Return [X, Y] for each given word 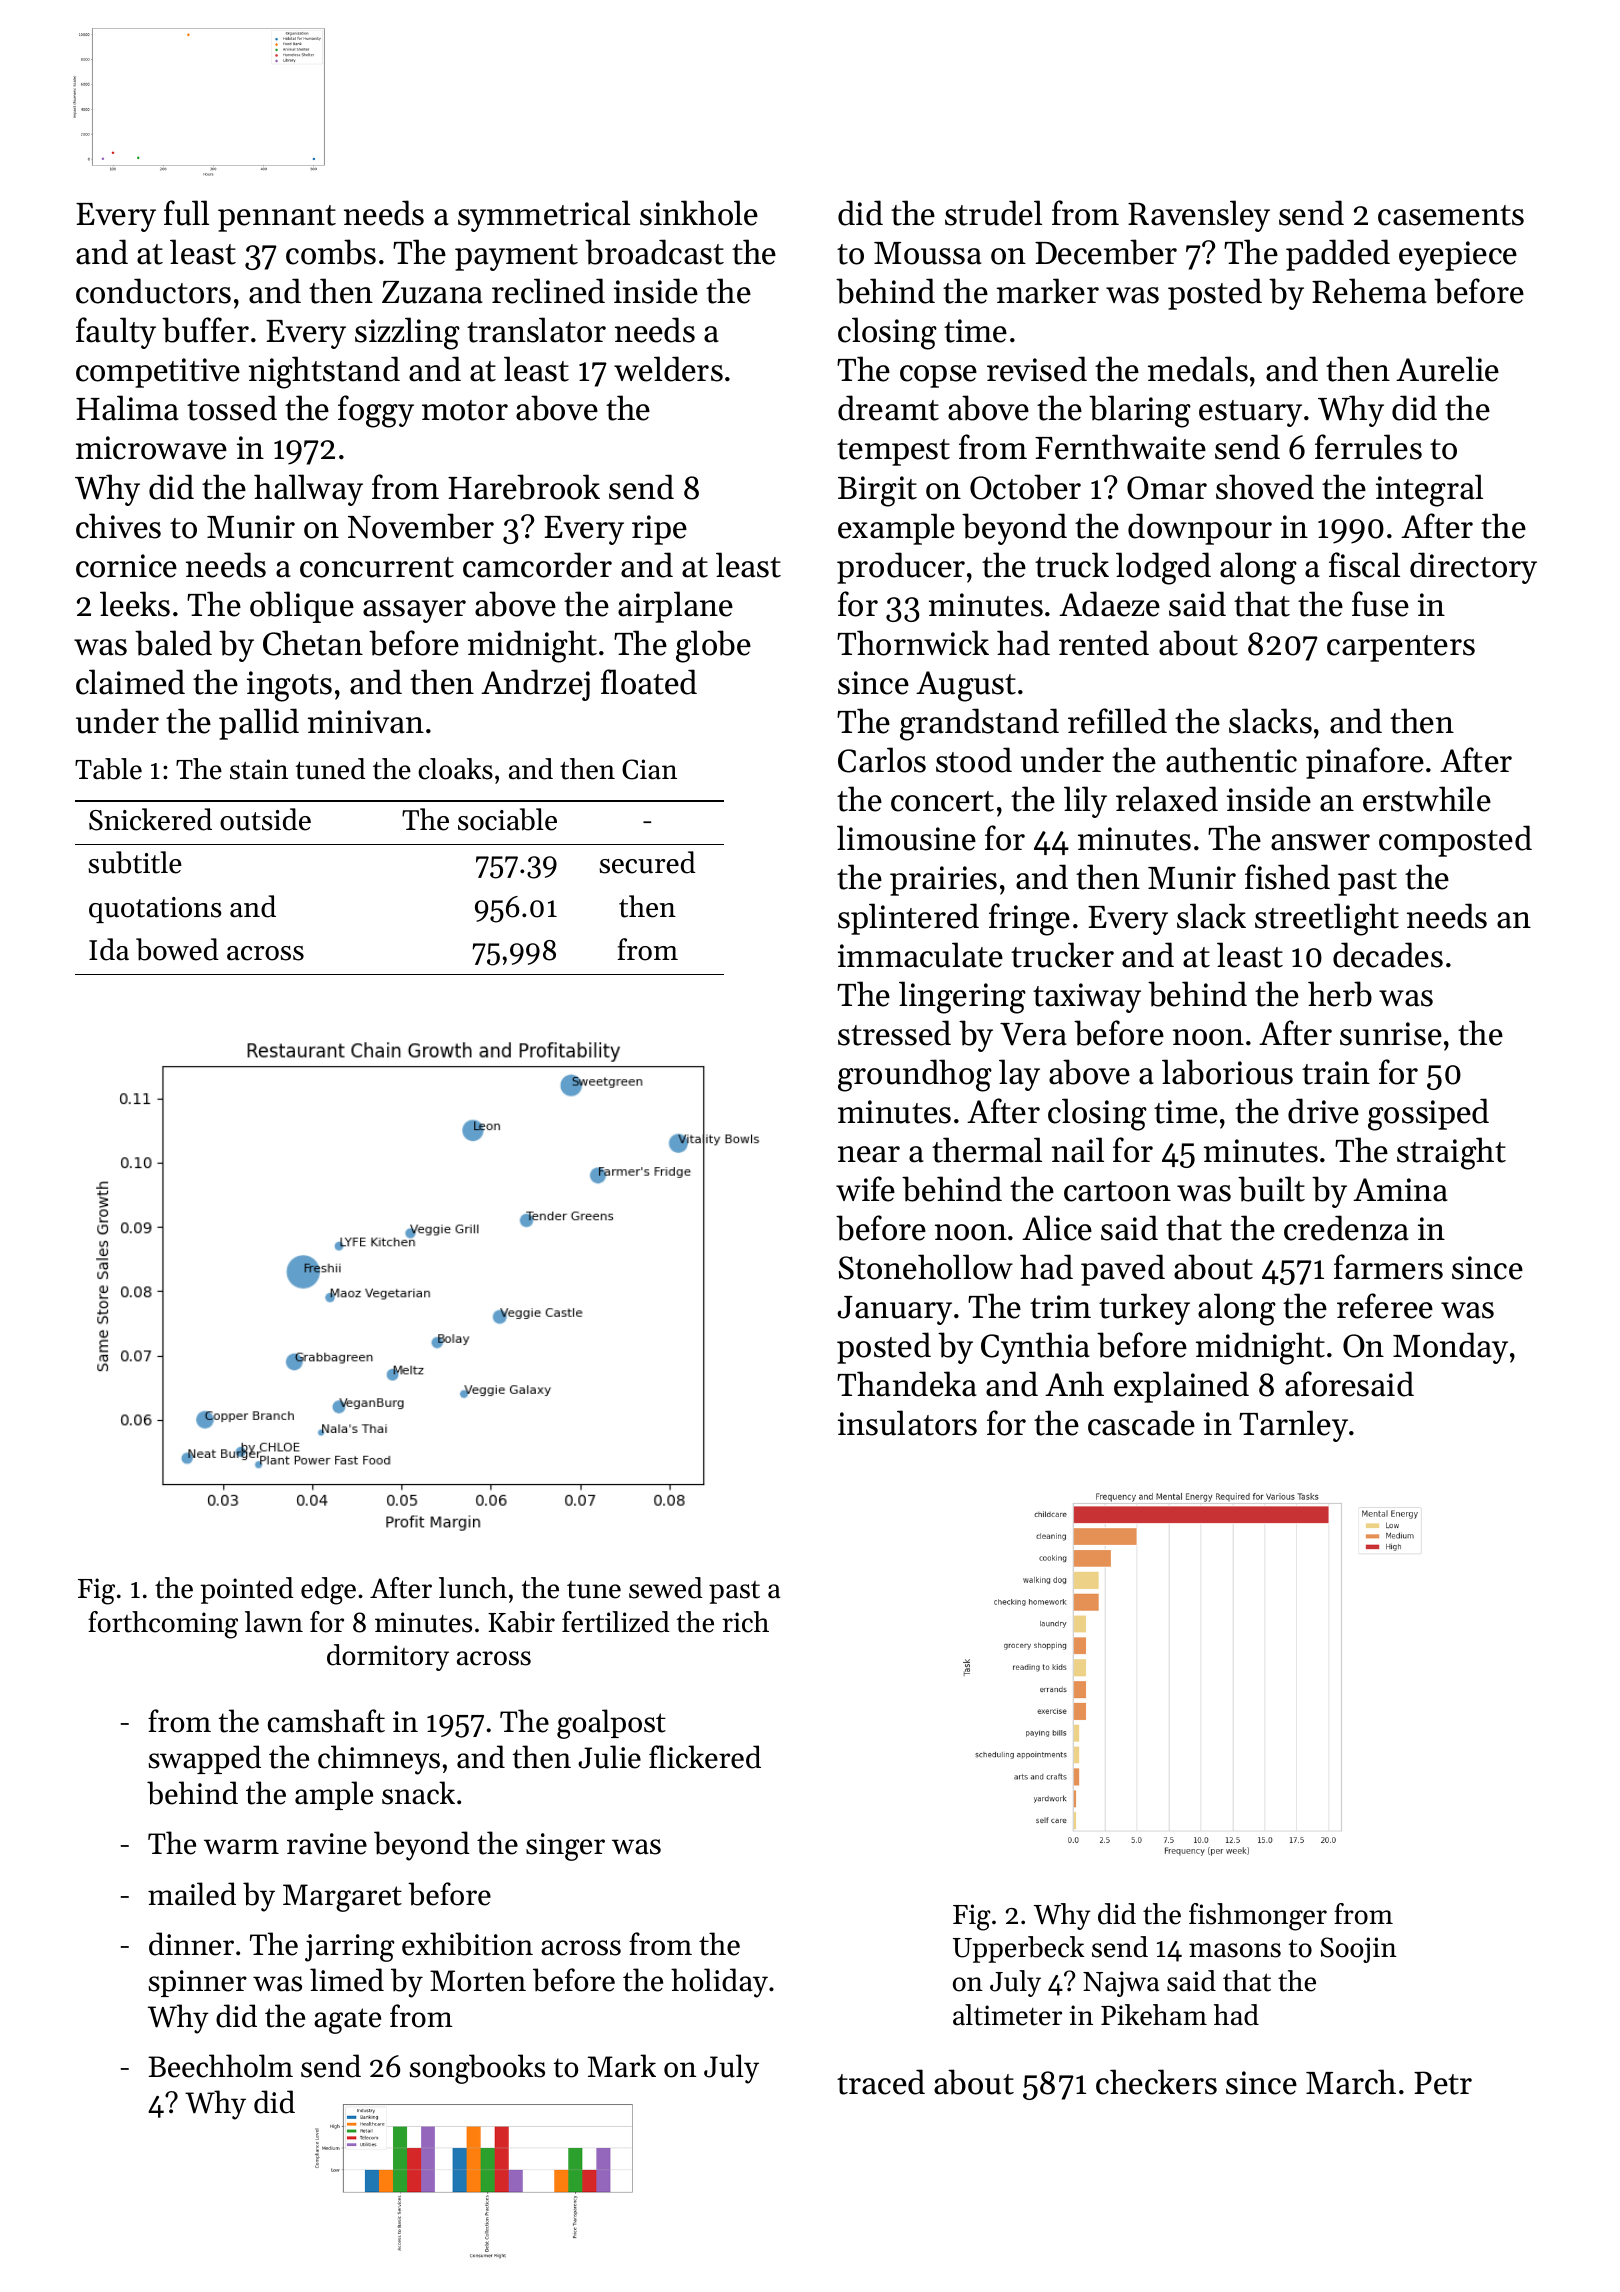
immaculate [920, 955]
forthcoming [163, 1625]
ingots [289, 686]
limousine [906, 838]
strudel [993, 213]
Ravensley [1199, 216]
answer [1320, 842]
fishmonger [1258, 1917]
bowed [177, 949]
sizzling [407, 333]
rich [745, 1622]
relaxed [1167, 799]
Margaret [342, 1898]
